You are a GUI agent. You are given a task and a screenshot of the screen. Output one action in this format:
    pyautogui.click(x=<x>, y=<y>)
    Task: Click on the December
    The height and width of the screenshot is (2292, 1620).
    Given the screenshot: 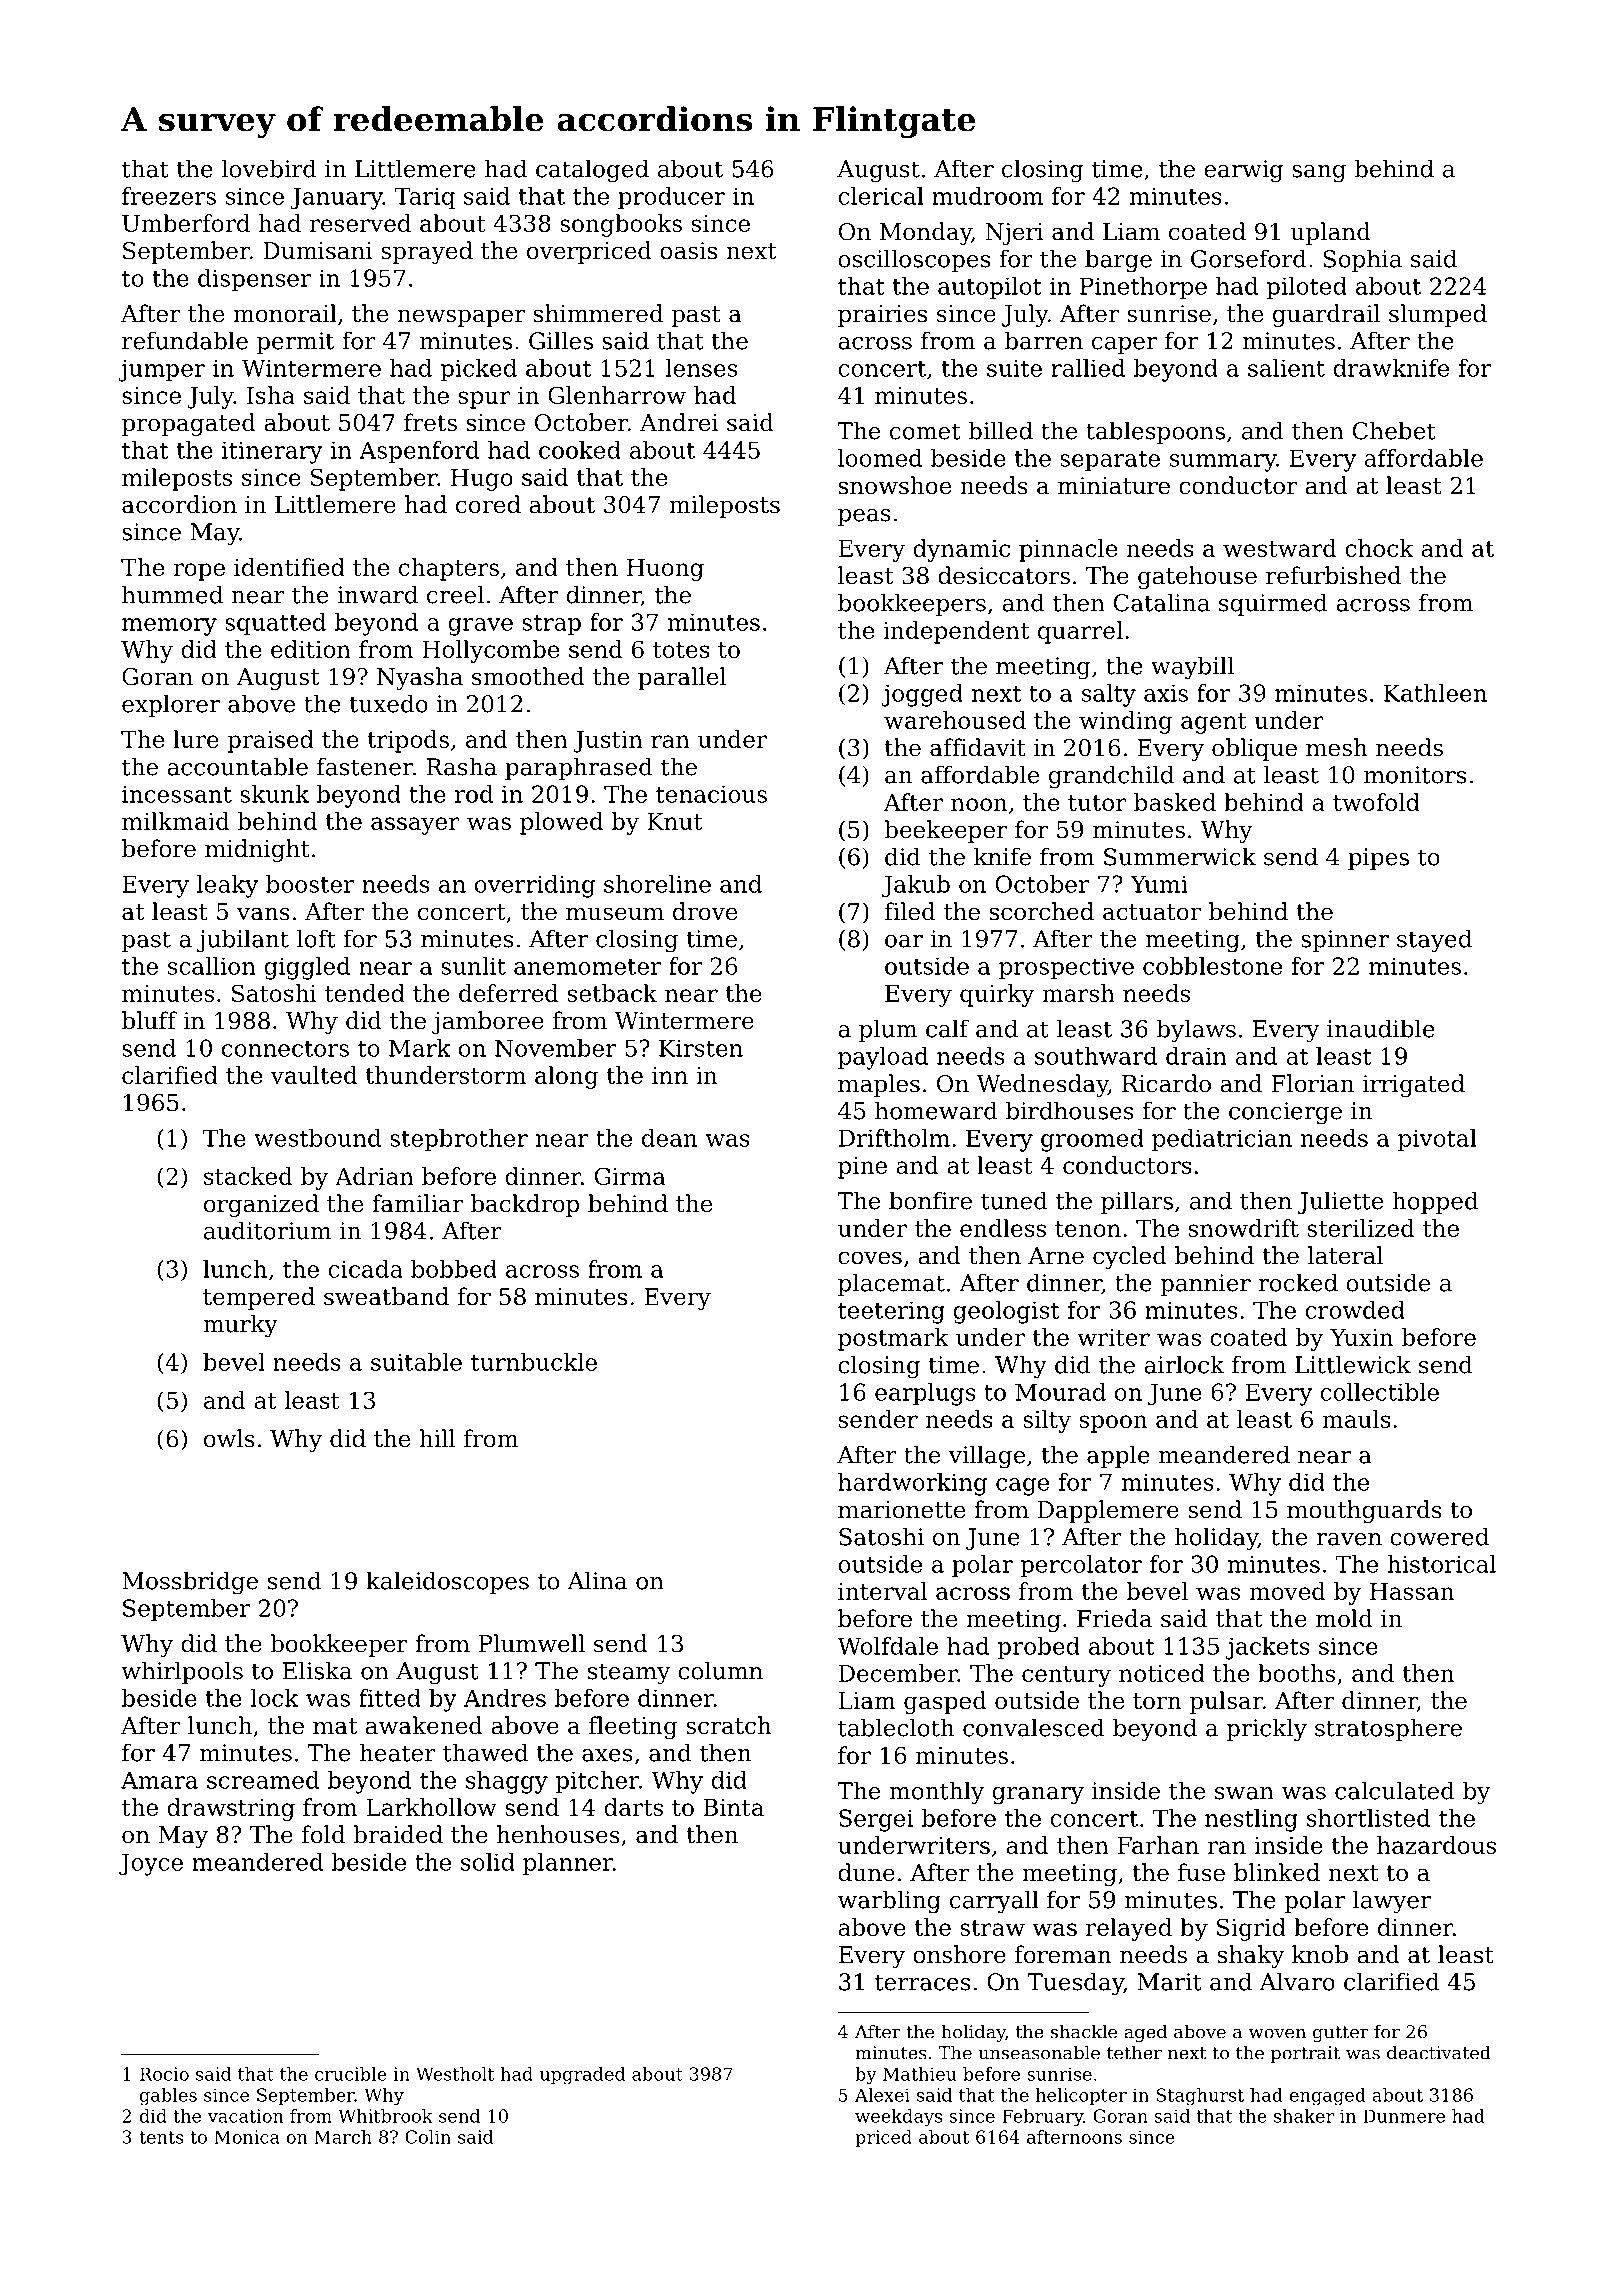 What is the action you would take?
    pyautogui.click(x=898, y=1673)
